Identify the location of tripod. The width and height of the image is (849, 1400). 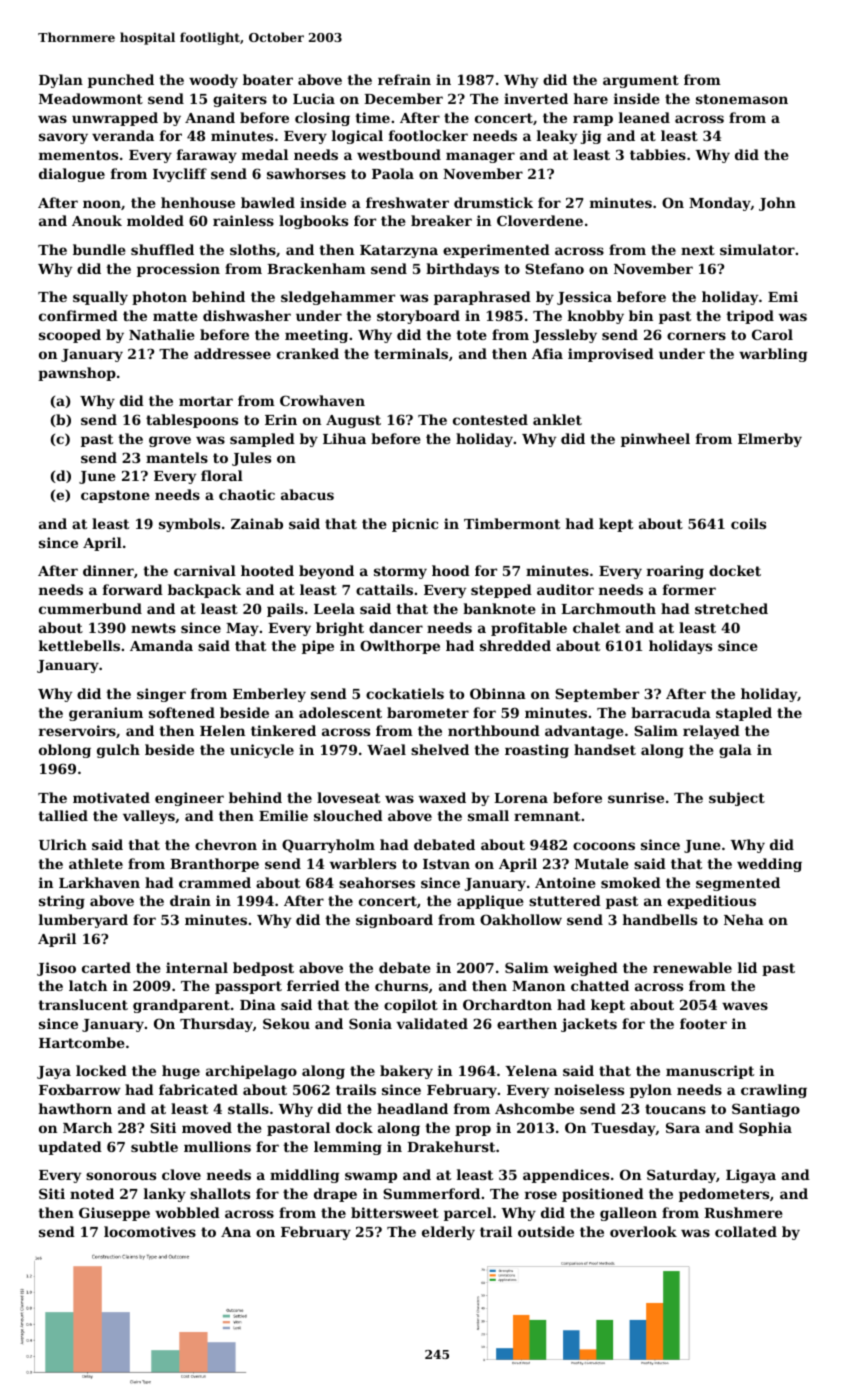
(750, 317).
